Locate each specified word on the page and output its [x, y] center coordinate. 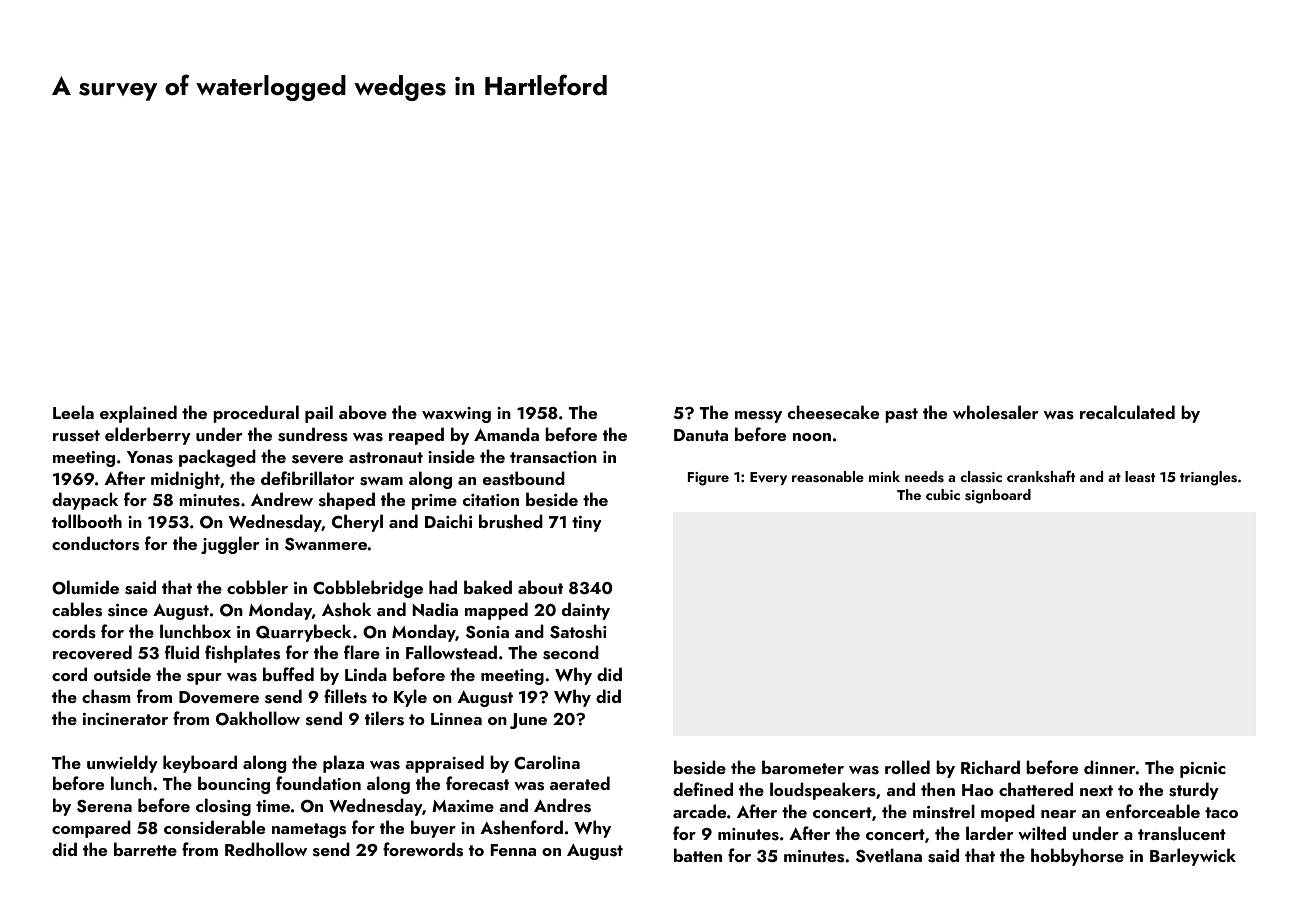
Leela [73, 412]
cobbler [257, 587]
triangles [1208, 478]
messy [758, 417]
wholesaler [995, 412]
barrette [145, 849]
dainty [586, 611]
